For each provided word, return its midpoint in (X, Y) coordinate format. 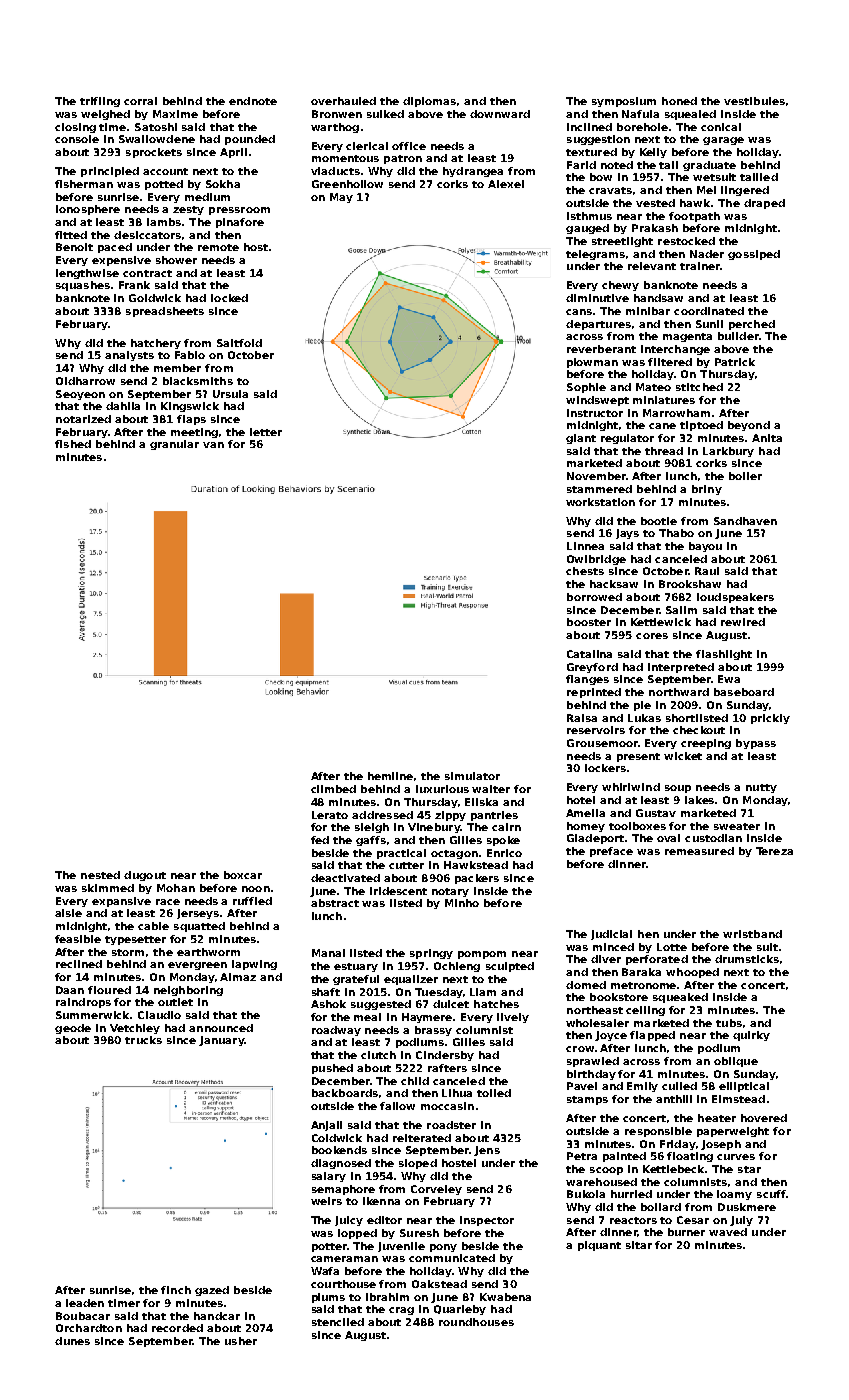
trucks (143, 1040)
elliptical (744, 1087)
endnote (253, 101)
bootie (659, 521)
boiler (745, 476)
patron (403, 159)
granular (174, 445)
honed (679, 101)
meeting (194, 433)
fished (73, 444)
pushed (332, 1069)
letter (266, 432)
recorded (177, 1328)
